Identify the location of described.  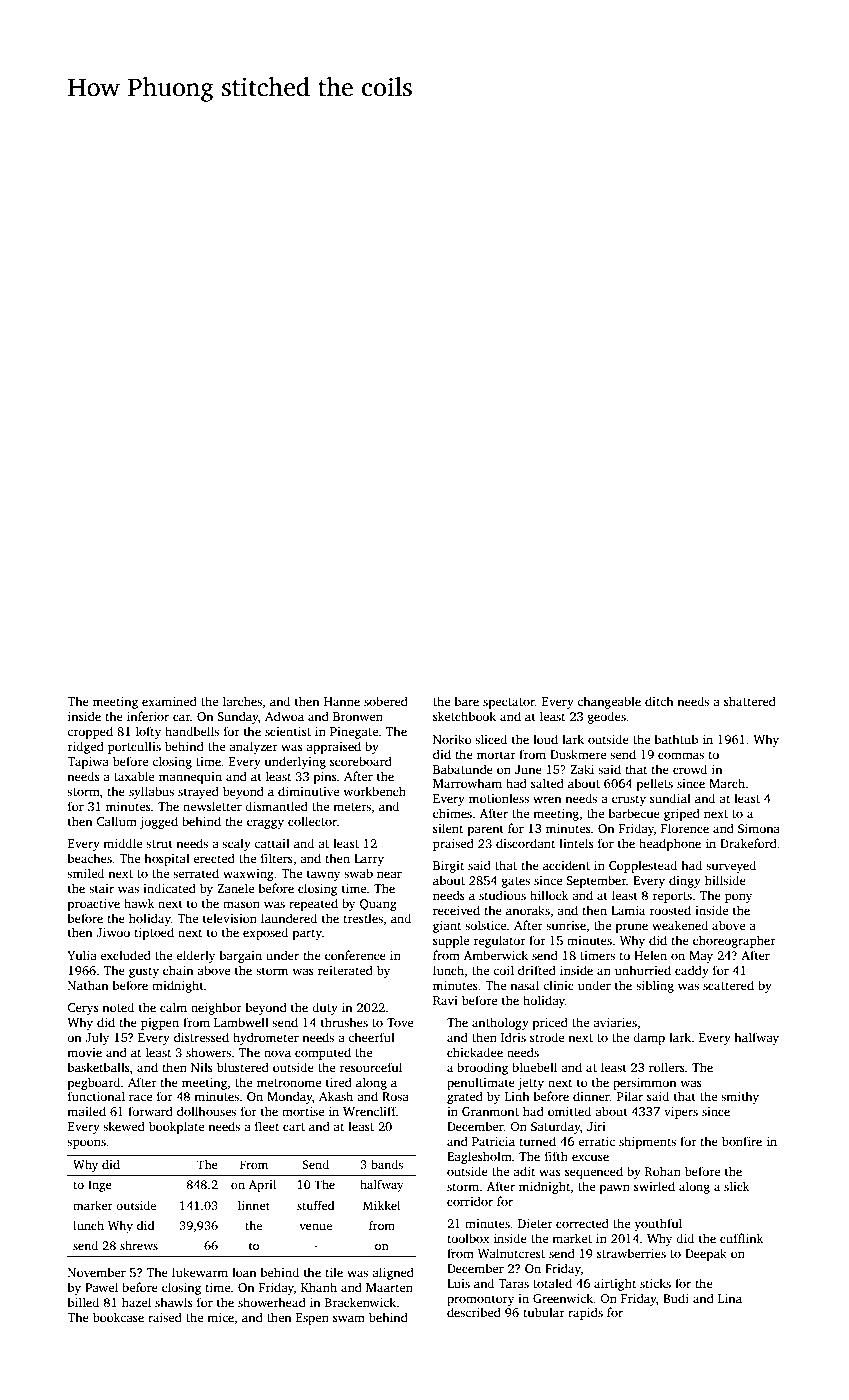
(474, 1312).
